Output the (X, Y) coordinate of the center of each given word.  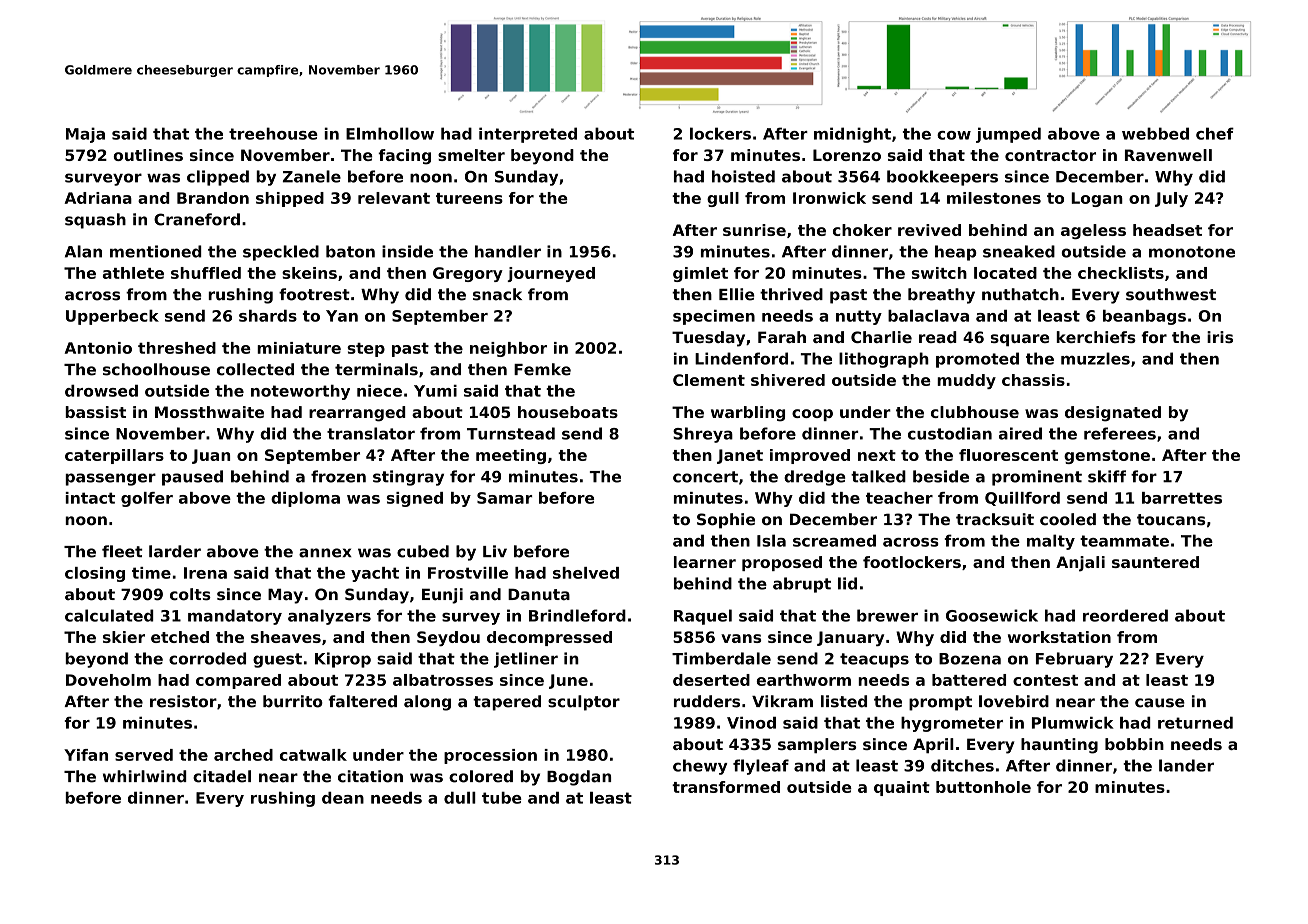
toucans (1171, 520)
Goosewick (992, 615)
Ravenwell (1168, 155)
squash (95, 221)
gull (723, 199)
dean (343, 798)
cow (954, 135)
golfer (147, 499)
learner (705, 562)
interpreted (528, 135)
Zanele (312, 176)
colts (190, 594)
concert (705, 477)
